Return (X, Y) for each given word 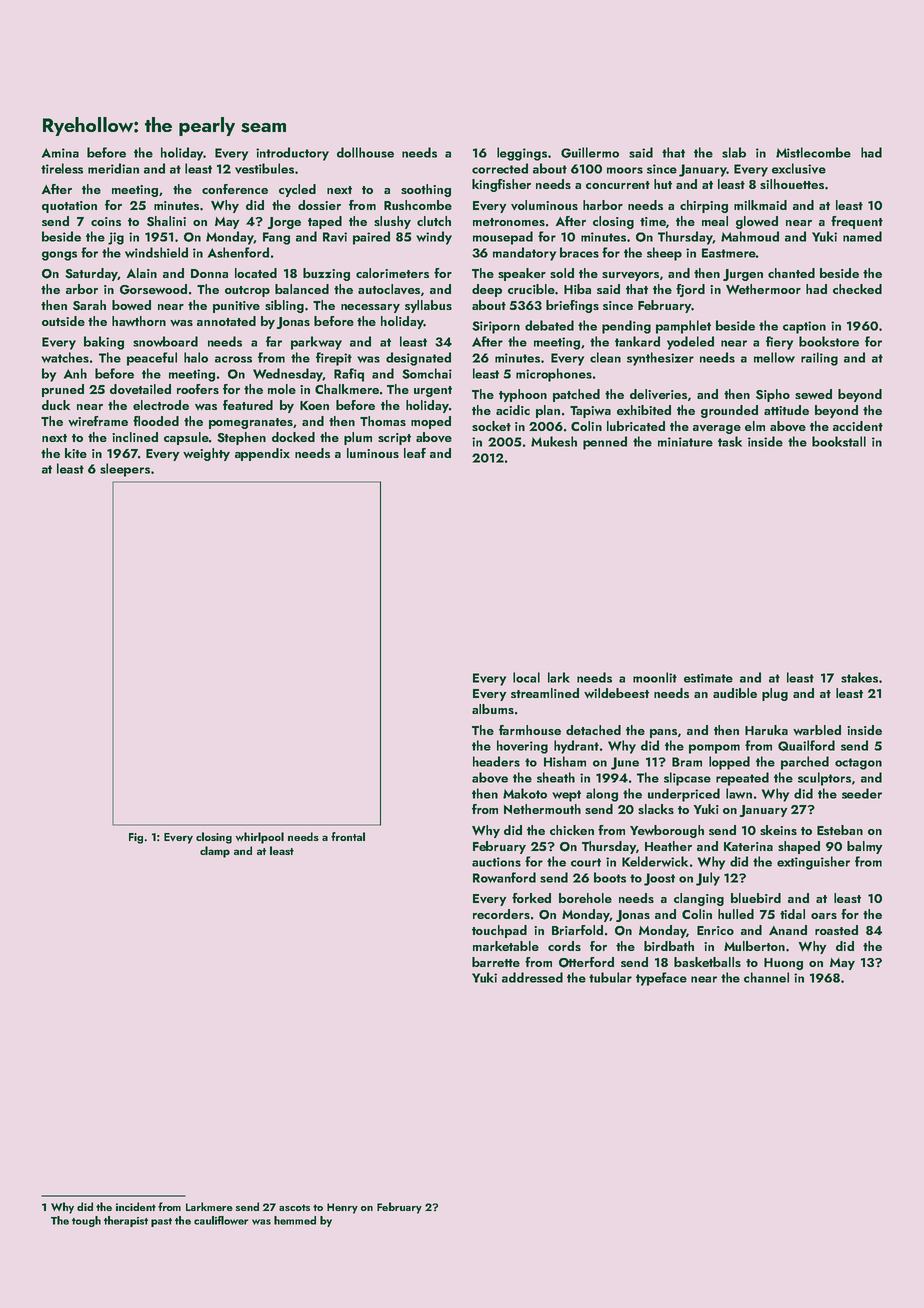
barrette (496, 962)
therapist (126, 1221)
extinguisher (813, 863)
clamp (215, 852)
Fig (136, 838)
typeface (661, 979)
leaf (415, 453)
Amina (60, 153)
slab (734, 152)
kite (76, 453)
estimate (708, 678)
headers (496, 761)
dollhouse (365, 152)
